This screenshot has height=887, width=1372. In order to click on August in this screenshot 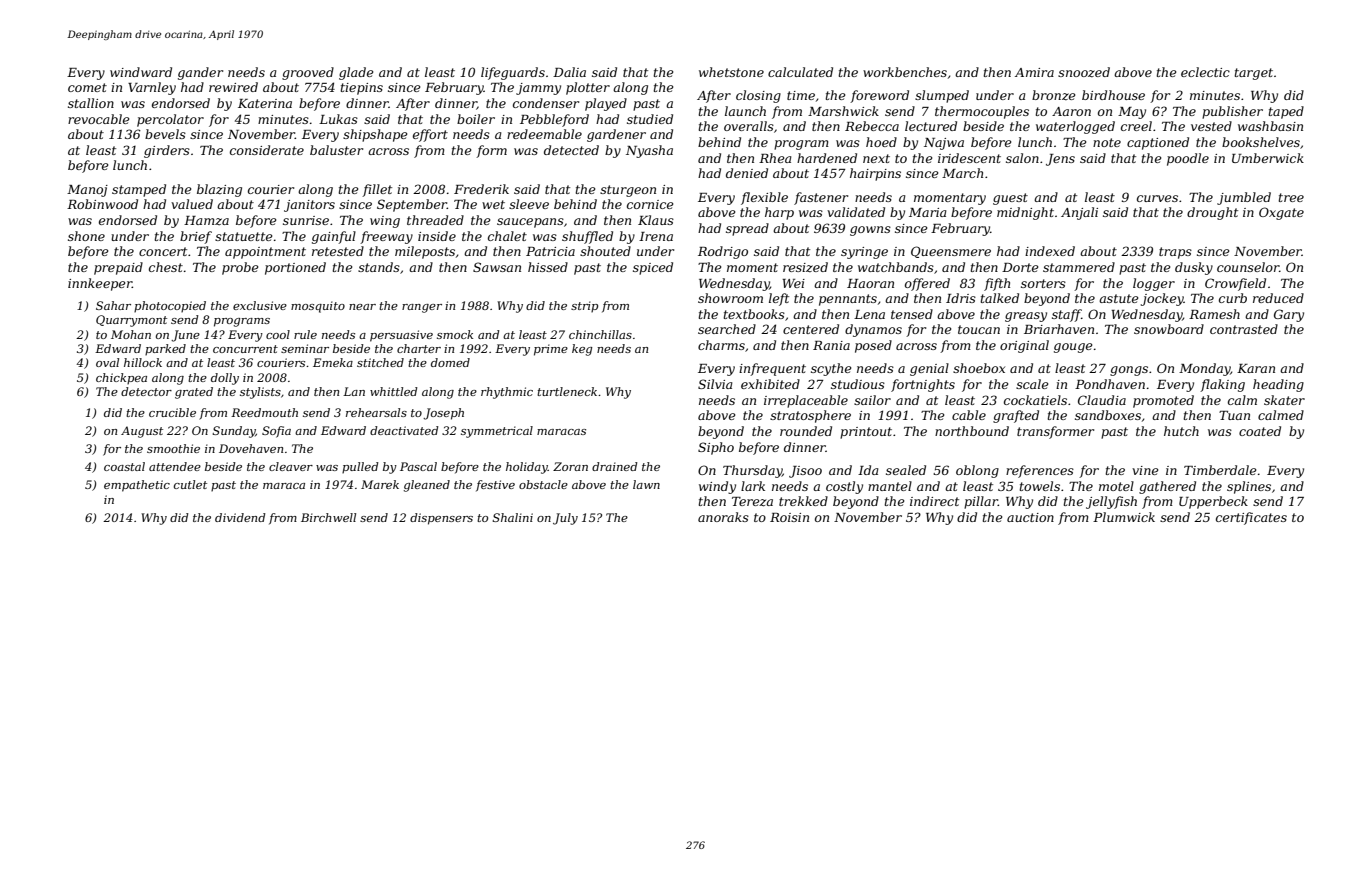, I will do `click(142, 432)`.
